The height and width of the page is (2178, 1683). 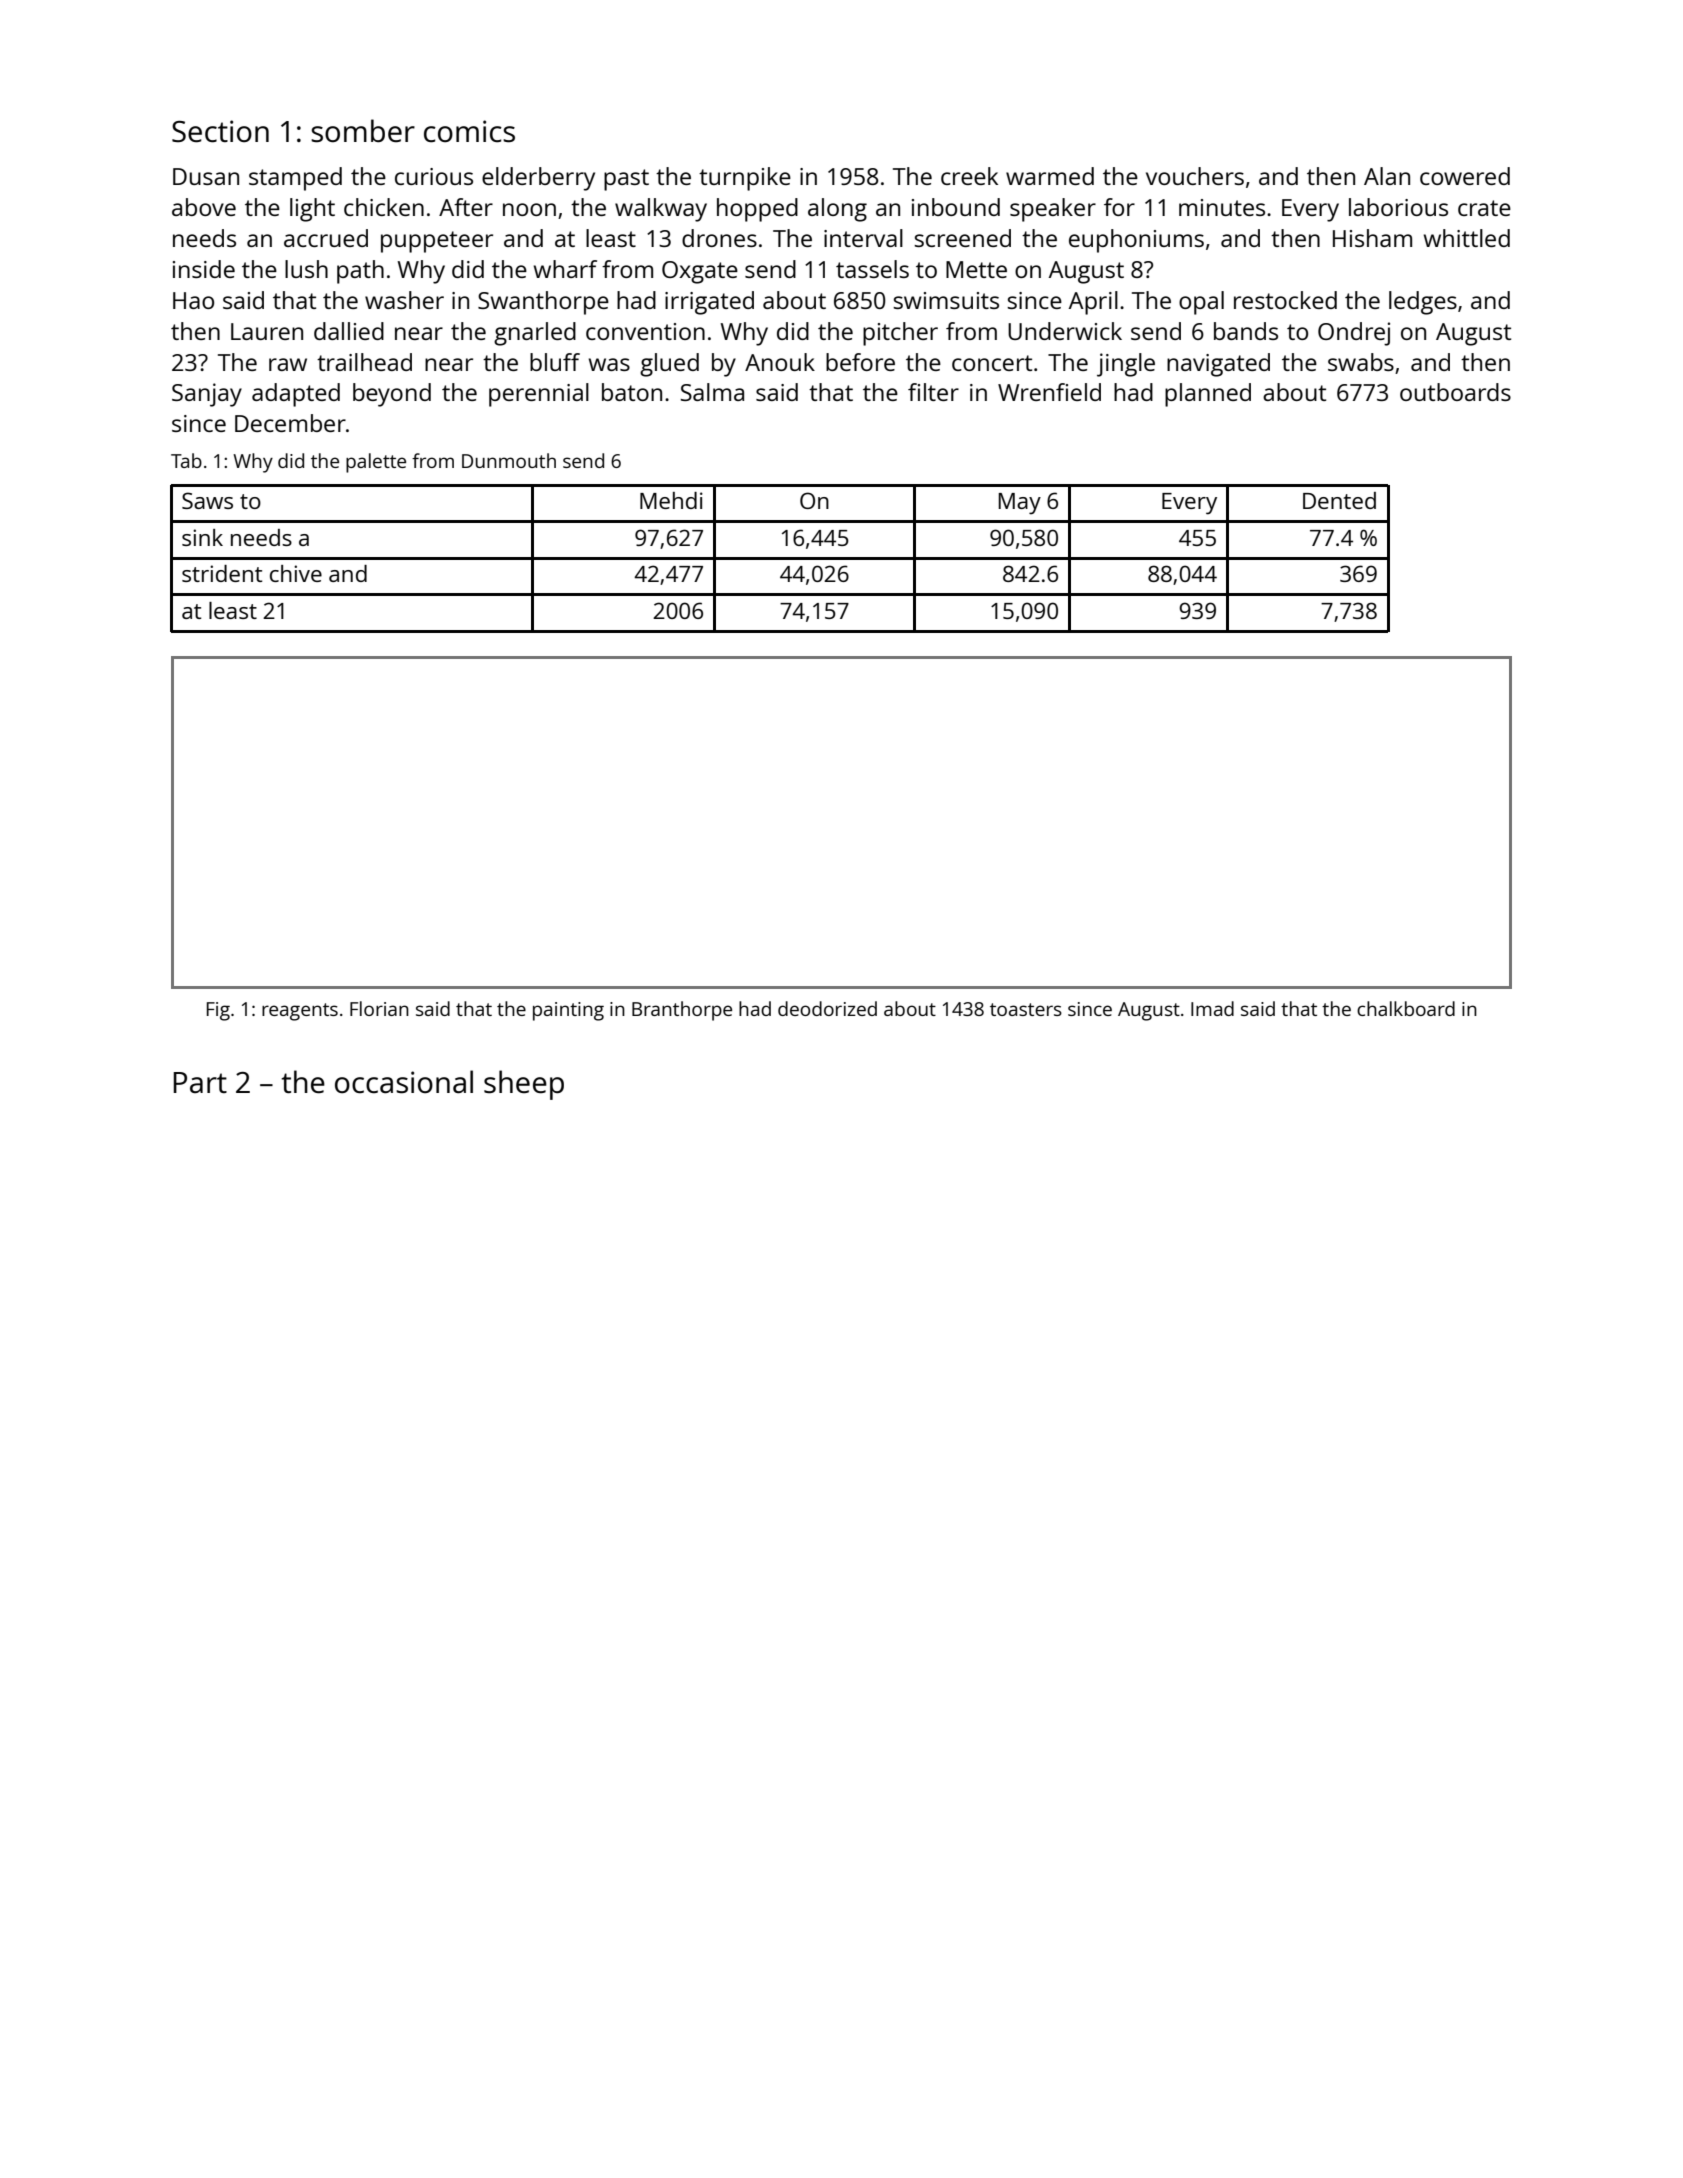 I want to click on Imad, so click(x=1212, y=1008).
